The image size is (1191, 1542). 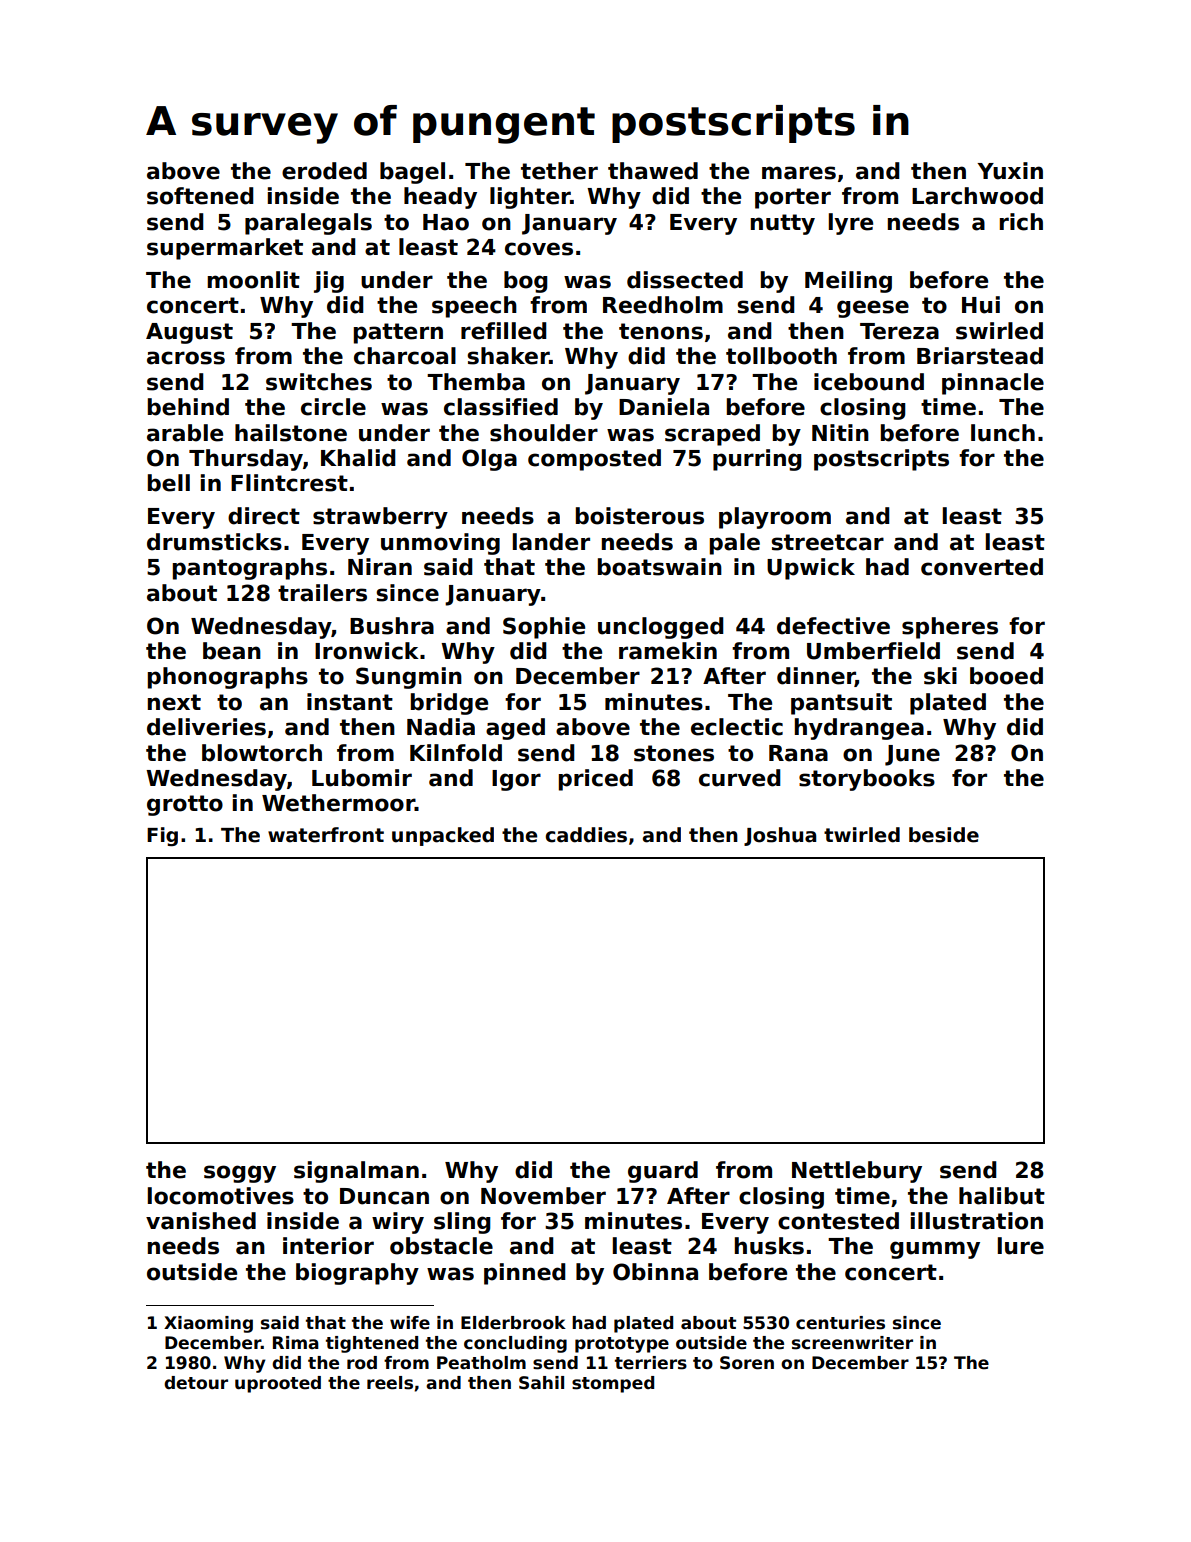 I want to click on mares, so click(x=799, y=173).
